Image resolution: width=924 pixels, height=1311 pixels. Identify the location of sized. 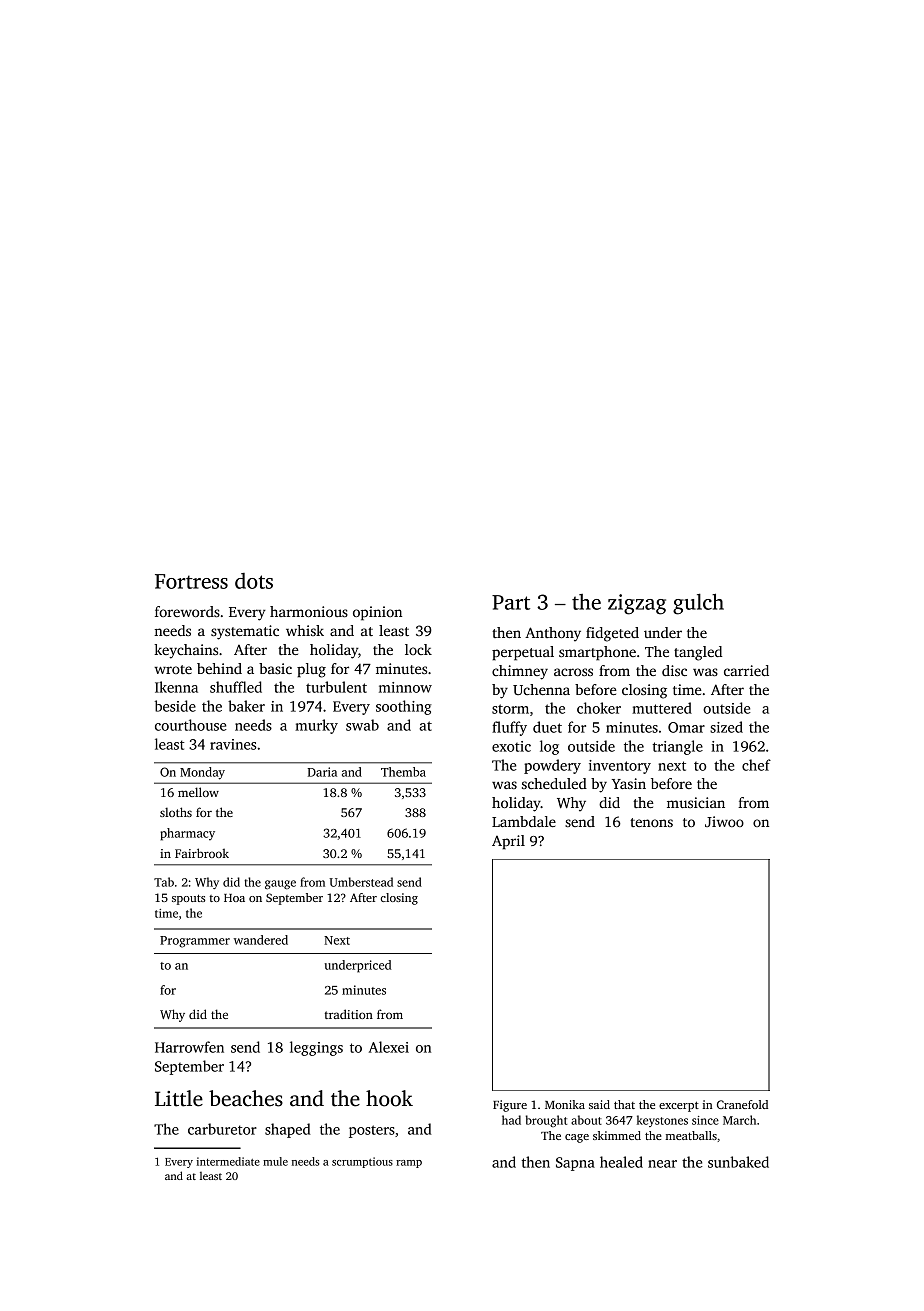
(726, 727).
